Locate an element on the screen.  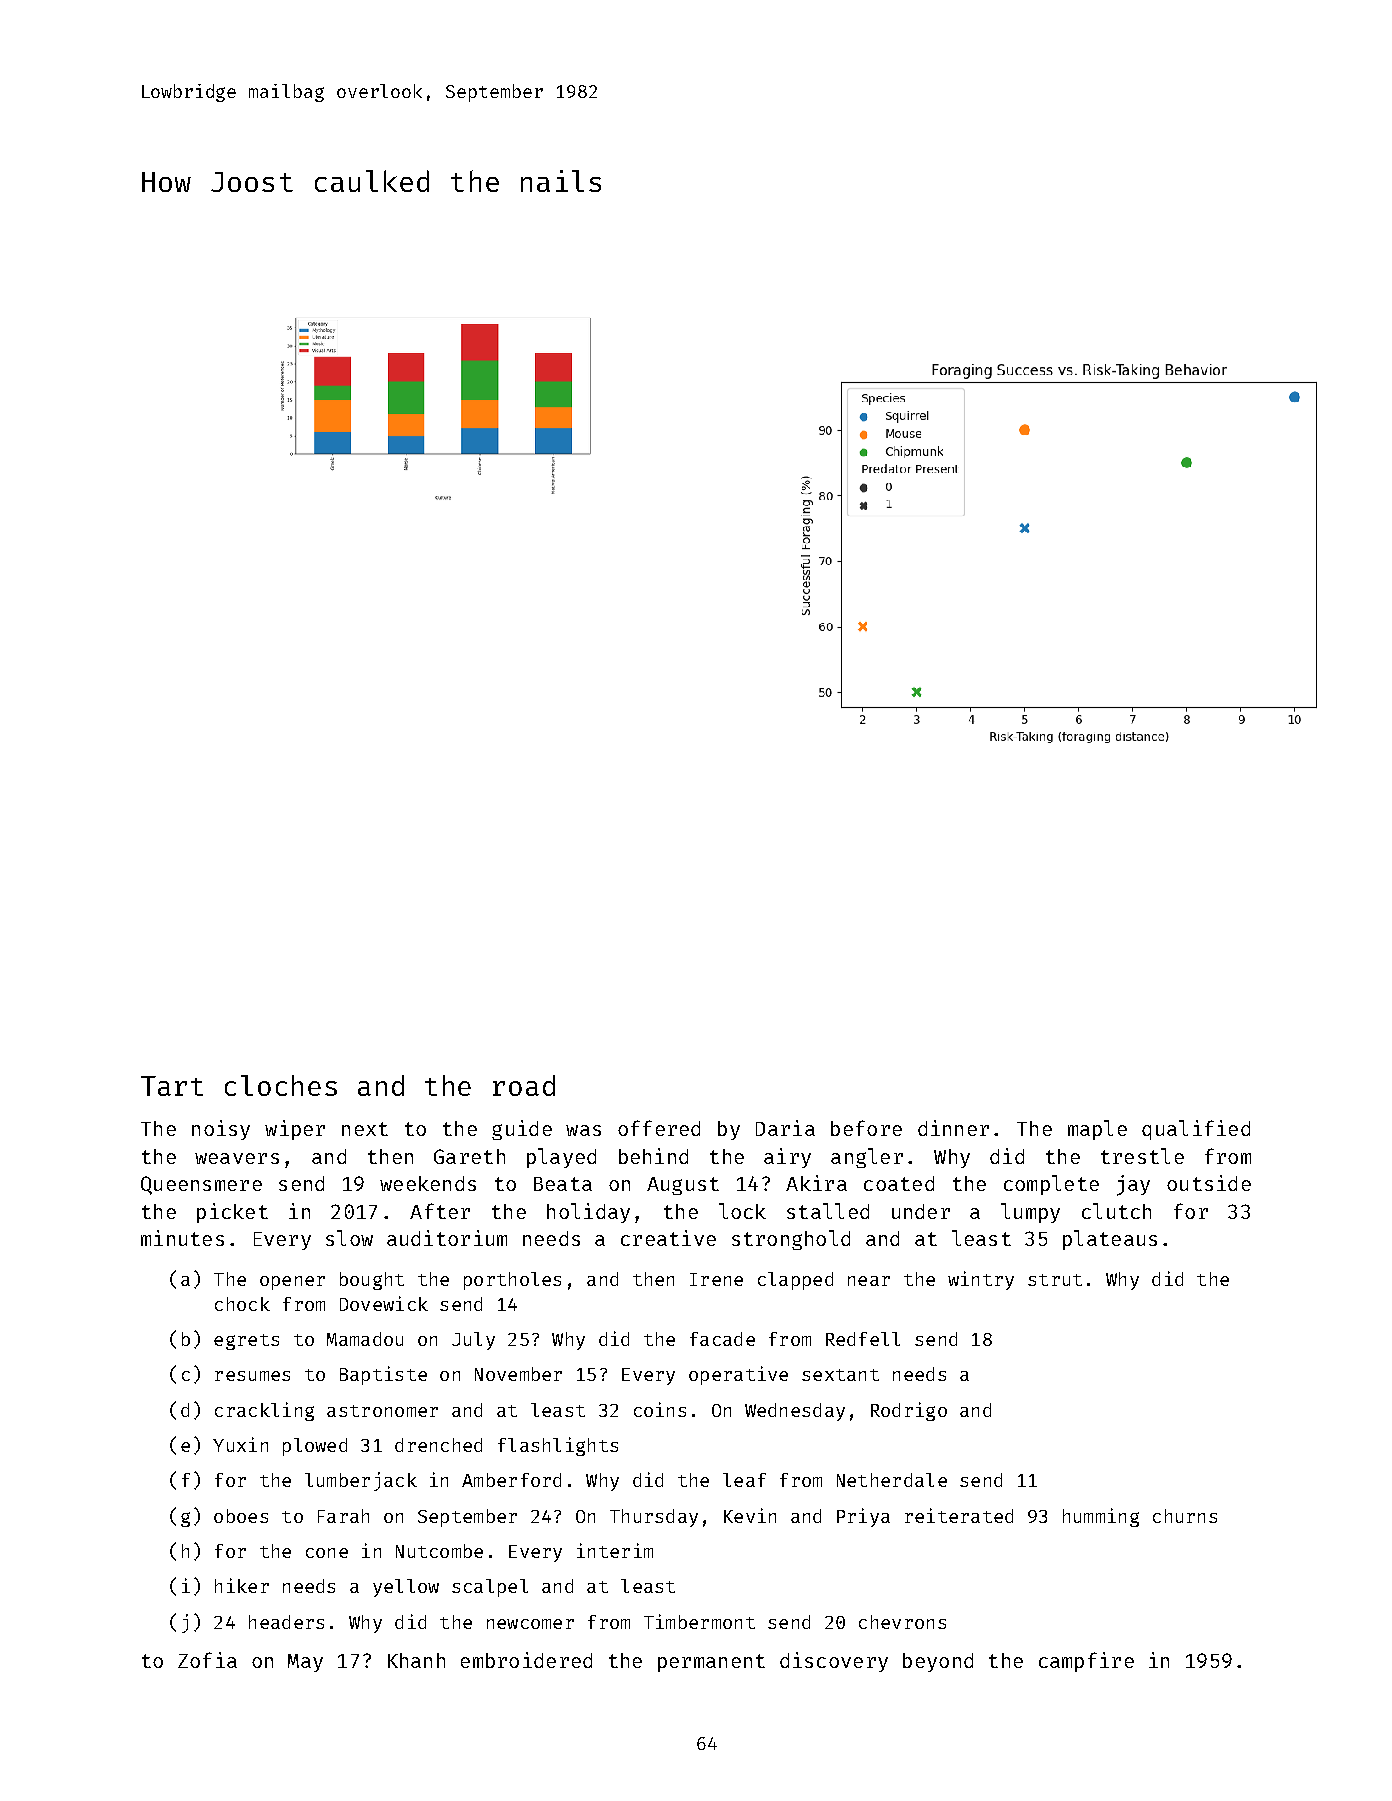
Dovewick is located at coordinates (384, 1303).
